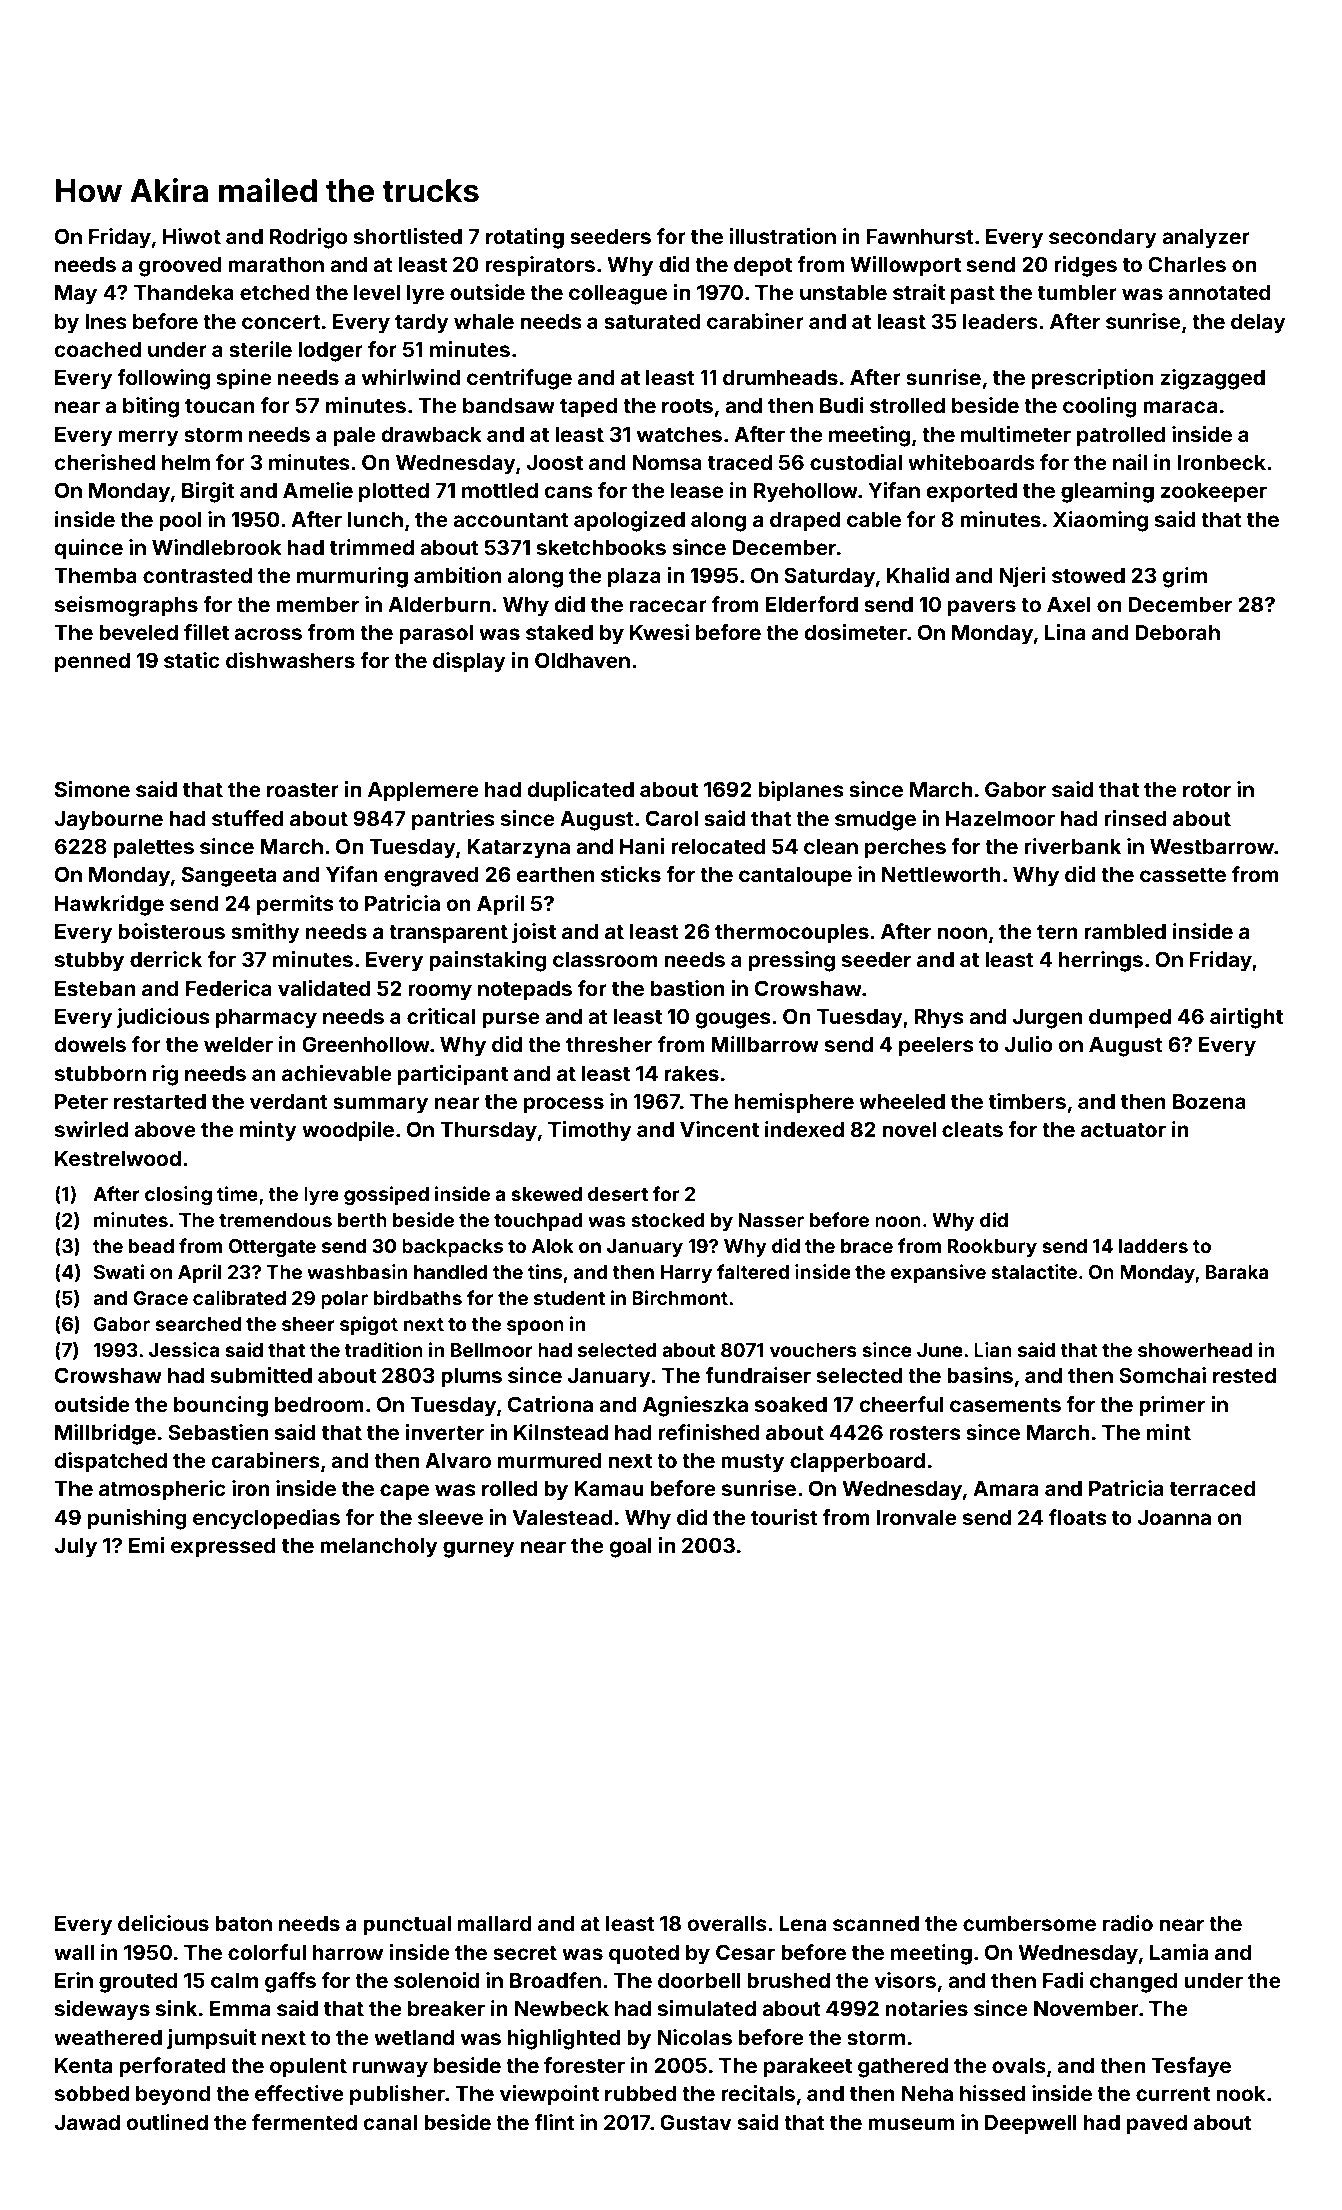 The width and height of the document is (1342, 2210). I want to click on Oldhaven, so click(582, 660).
